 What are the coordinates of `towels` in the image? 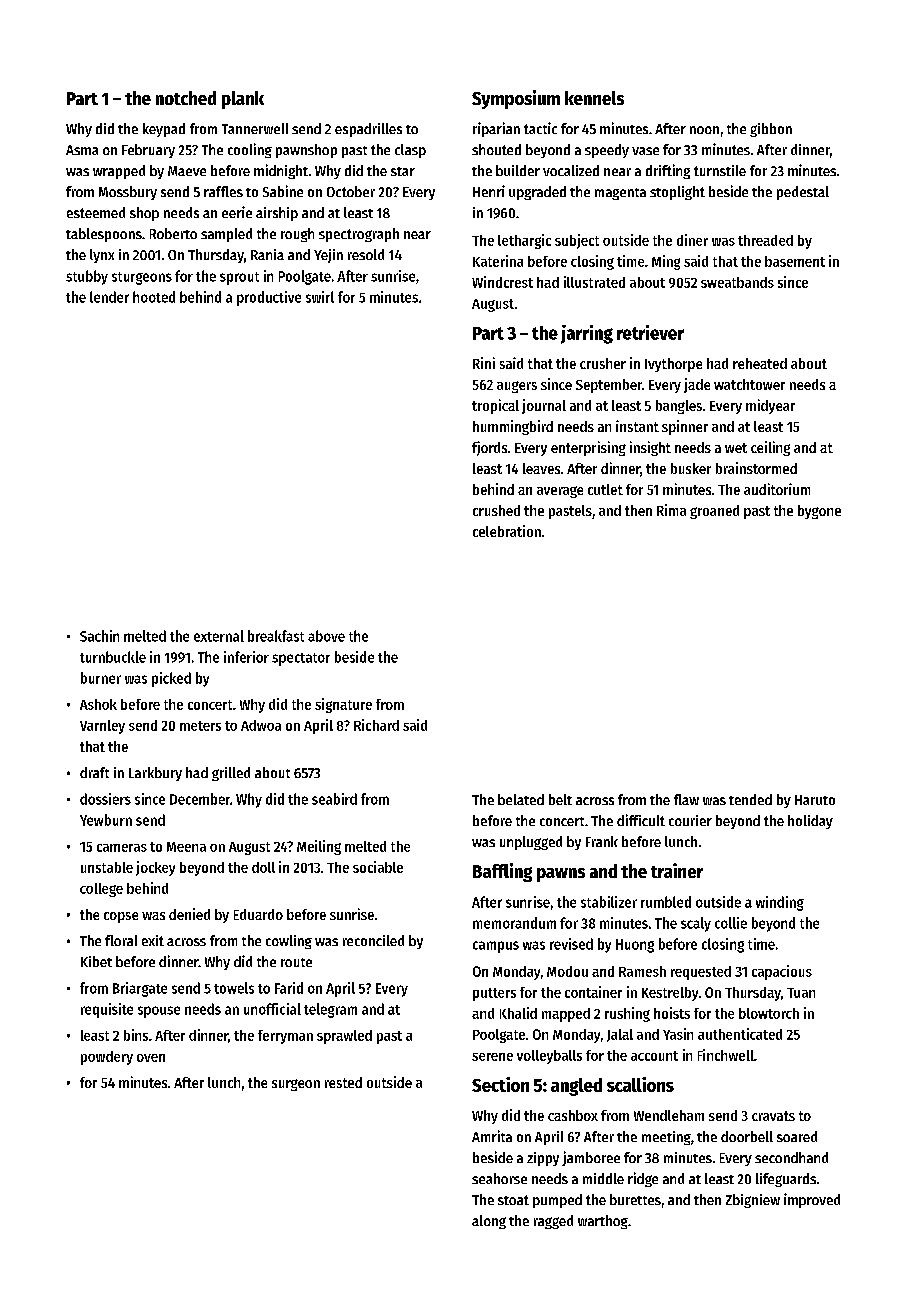 It's located at (234, 988).
